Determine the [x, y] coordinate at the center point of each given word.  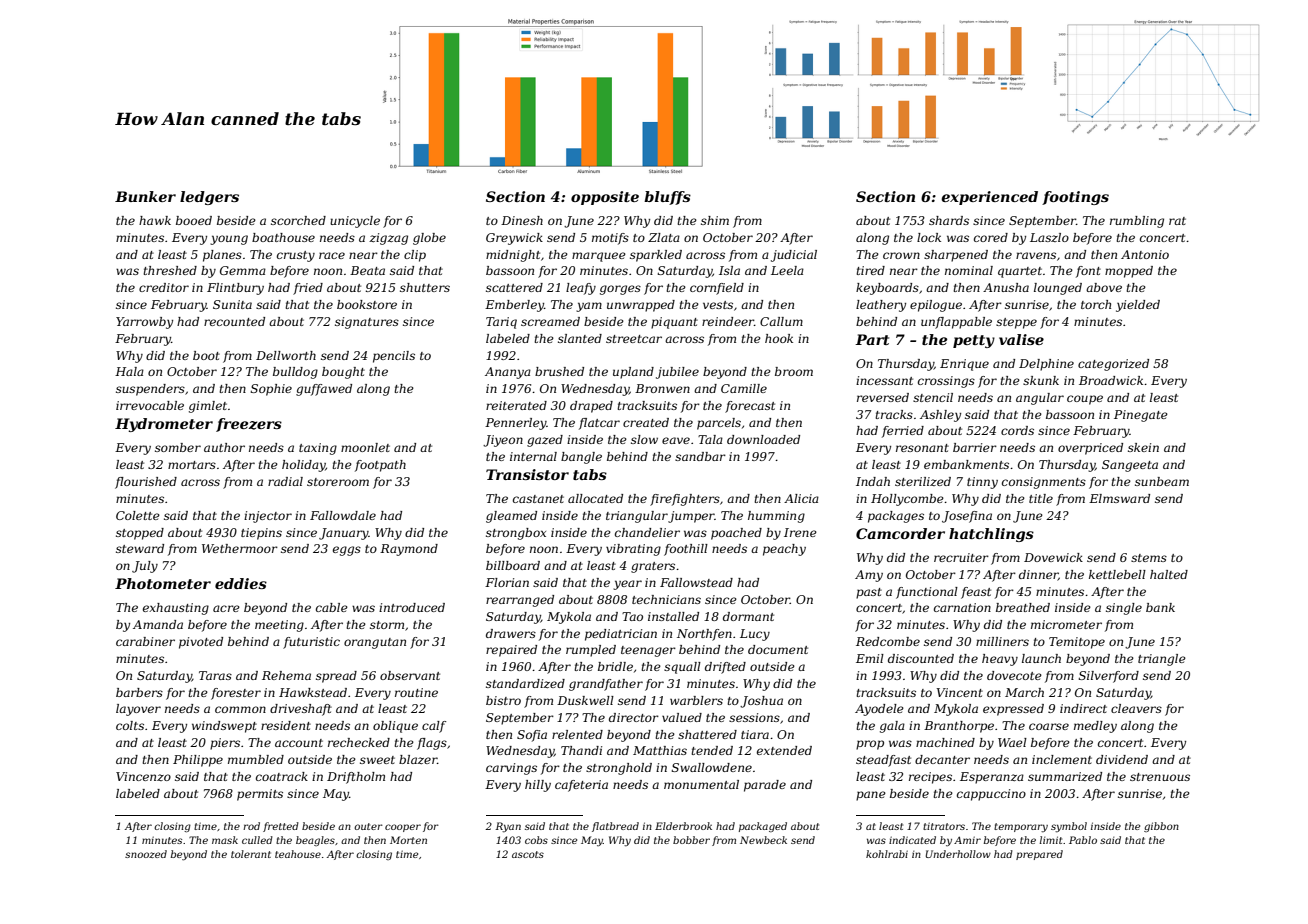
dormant [748, 616]
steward [140, 548]
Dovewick [1053, 557]
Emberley [514, 306]
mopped [1129, 272]
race [332, 255]
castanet [538, 499]
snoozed [146, 854]
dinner [1038, 575]
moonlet [365, 447]
